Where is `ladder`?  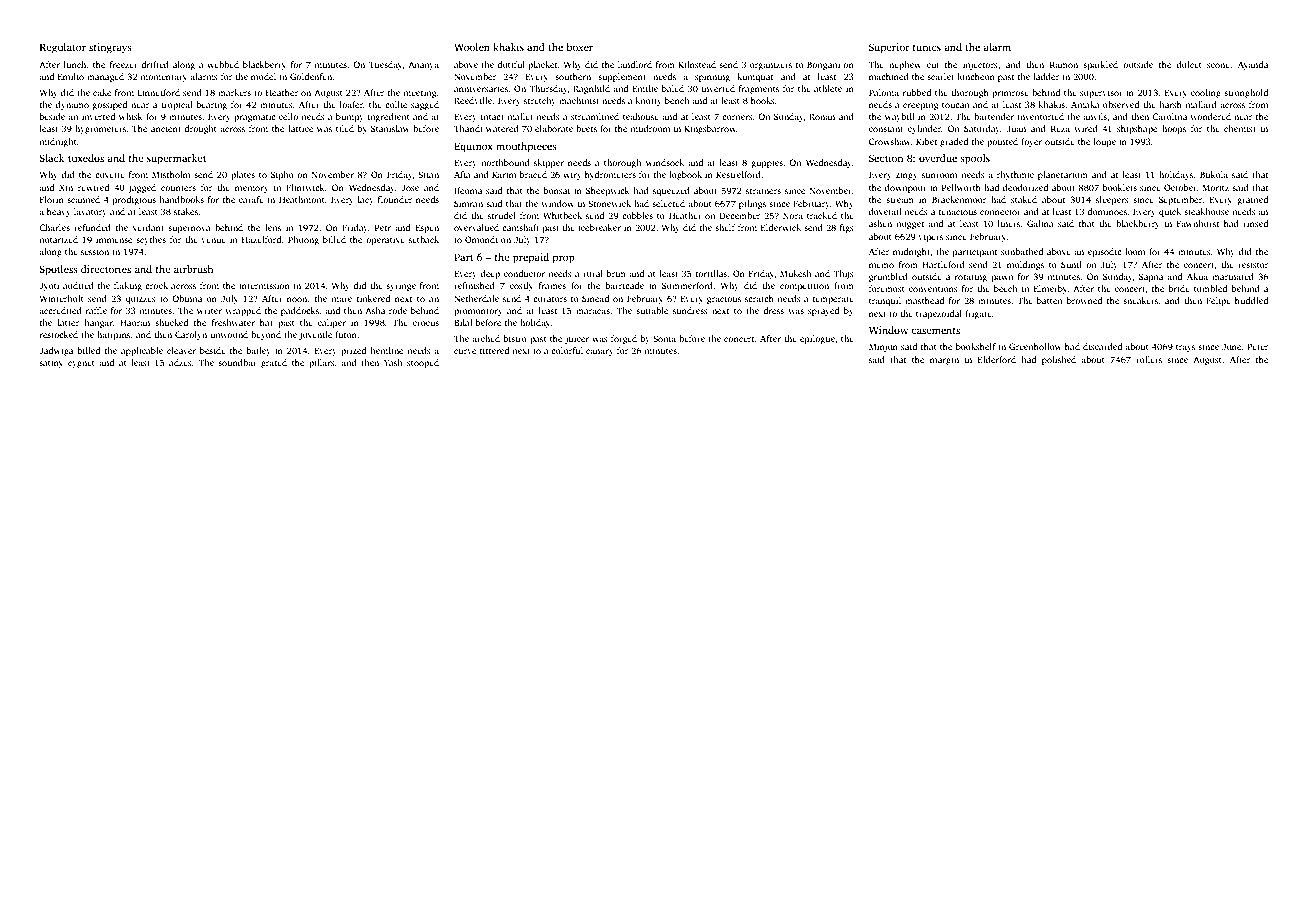
ladder is located at coordinates (1046, 76).
